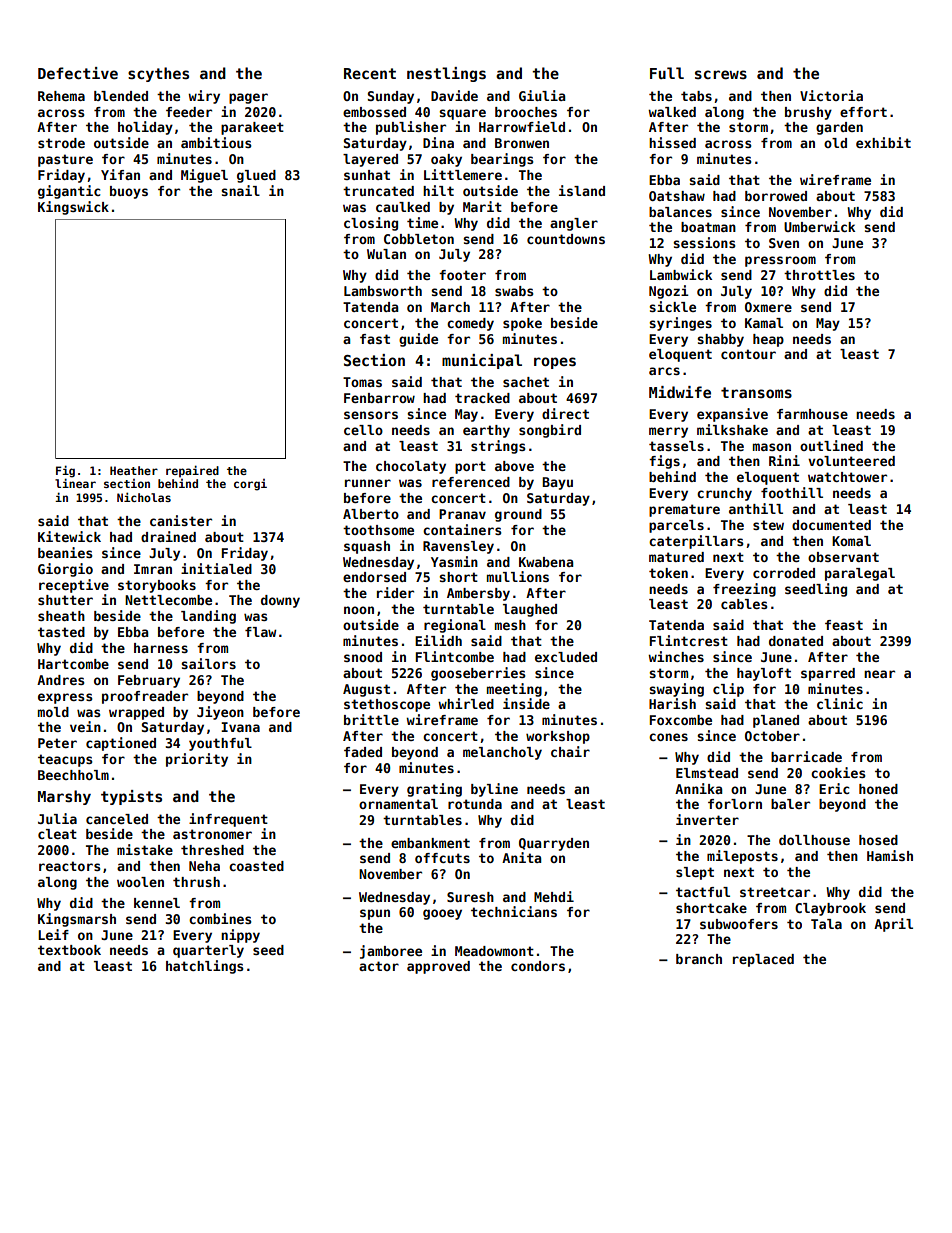 The image size is (952, 1233). Describe the element at coordinates (370, 73) in the image. I see `Recent` at that location.
